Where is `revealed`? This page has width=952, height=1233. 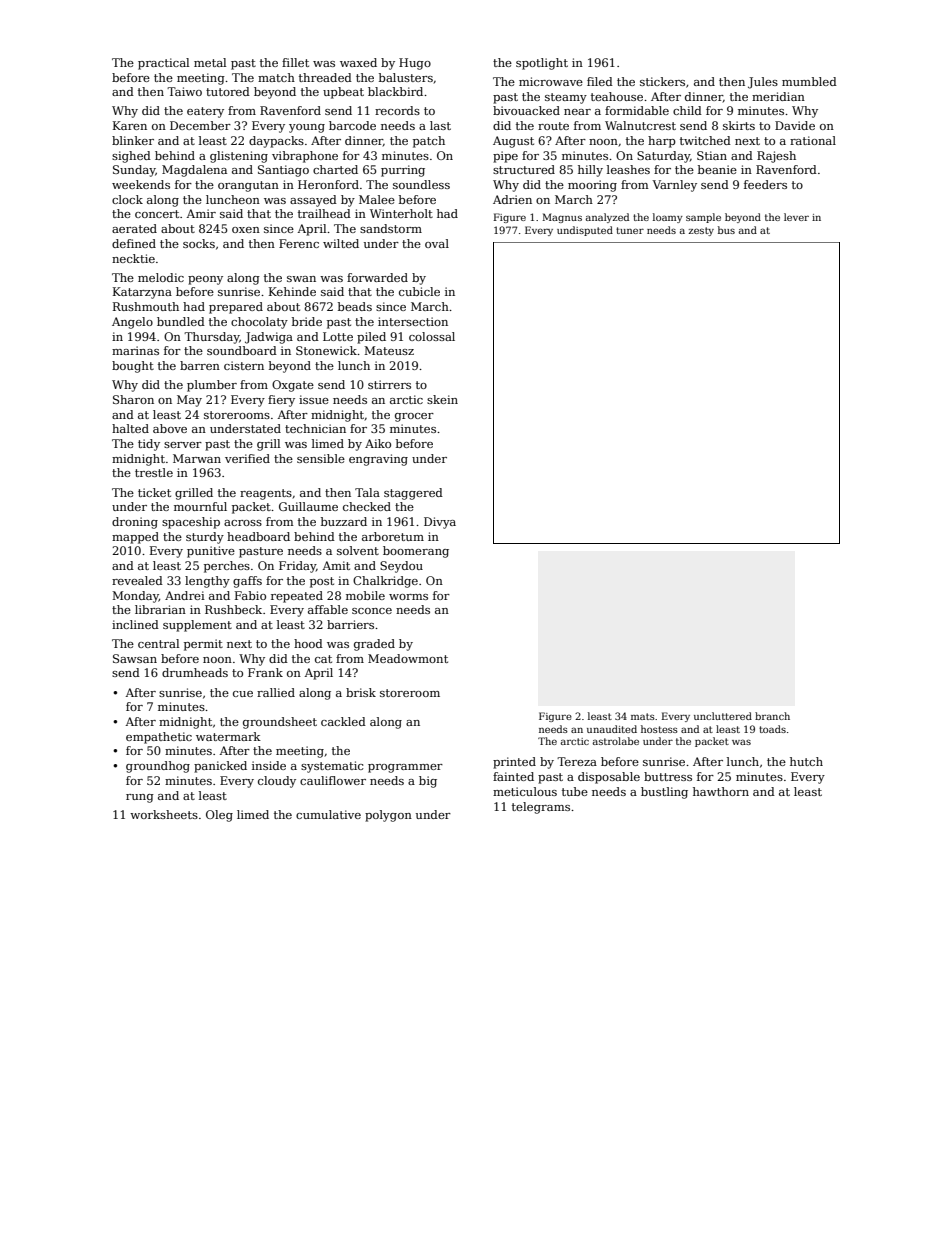 revealed is located at coordinates (137, 580).
